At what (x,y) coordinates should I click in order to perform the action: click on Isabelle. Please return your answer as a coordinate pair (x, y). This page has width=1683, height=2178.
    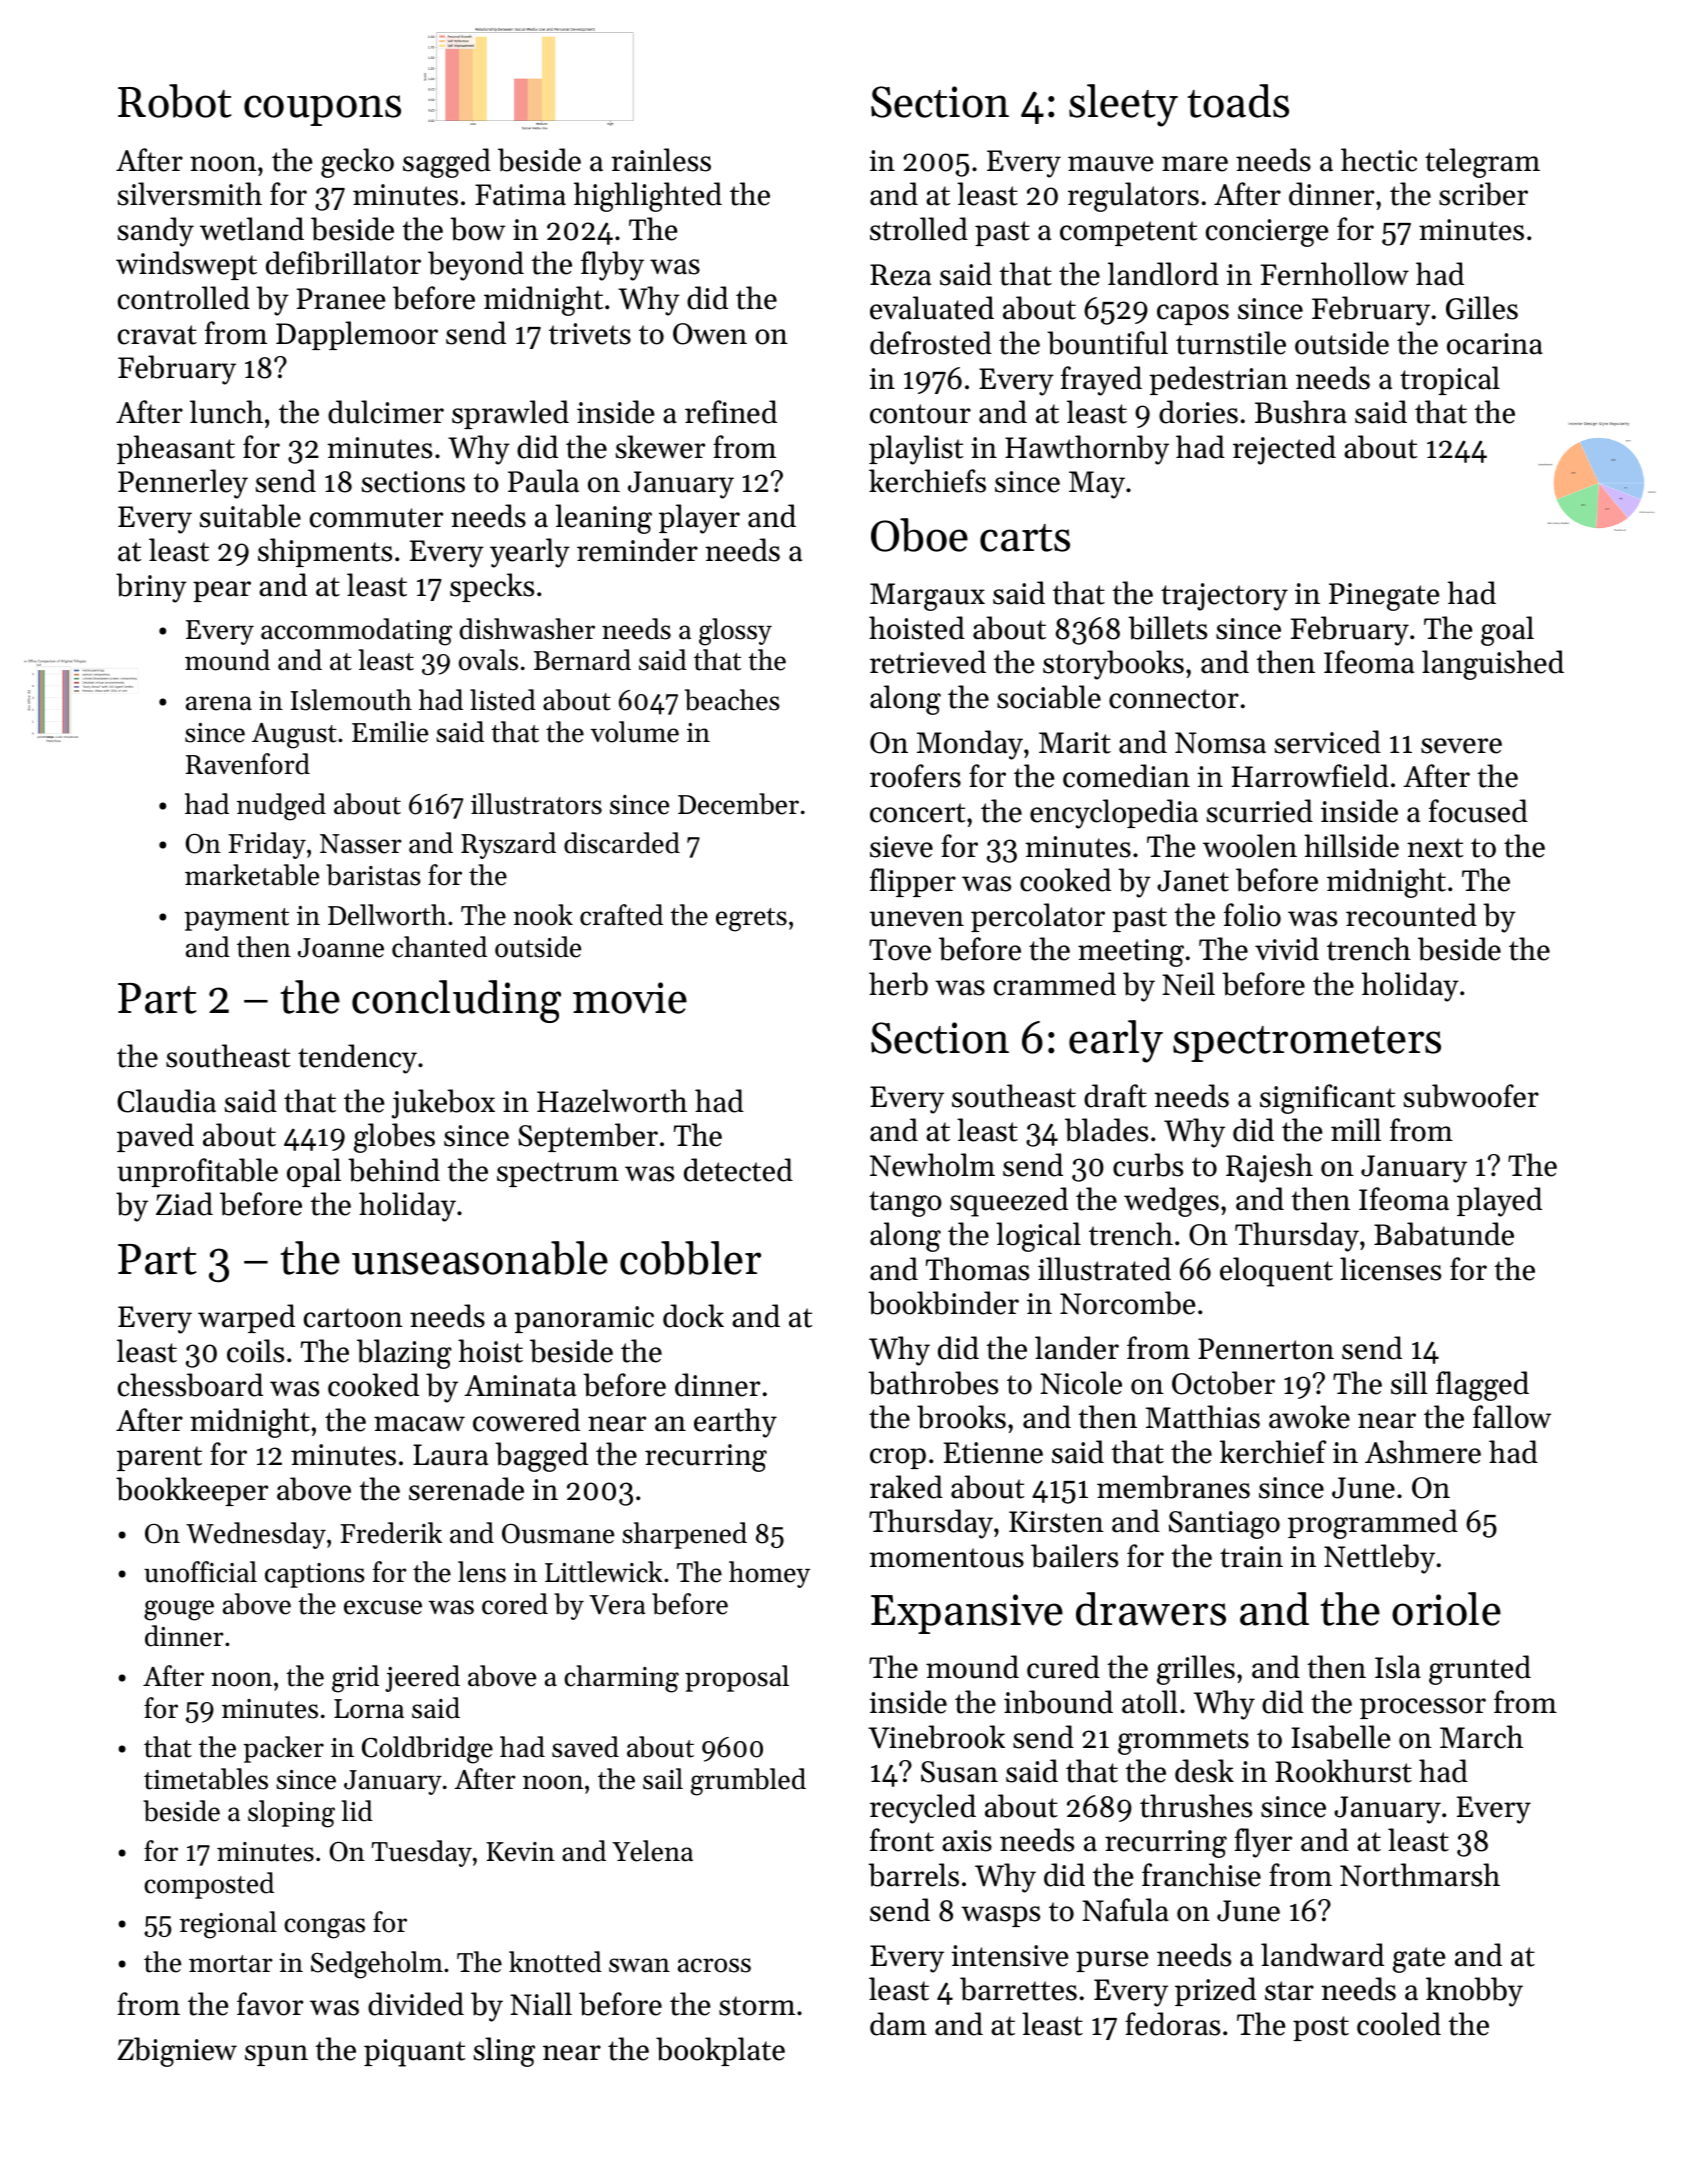
    Looking at the image, I should click on (1341, 1737).
